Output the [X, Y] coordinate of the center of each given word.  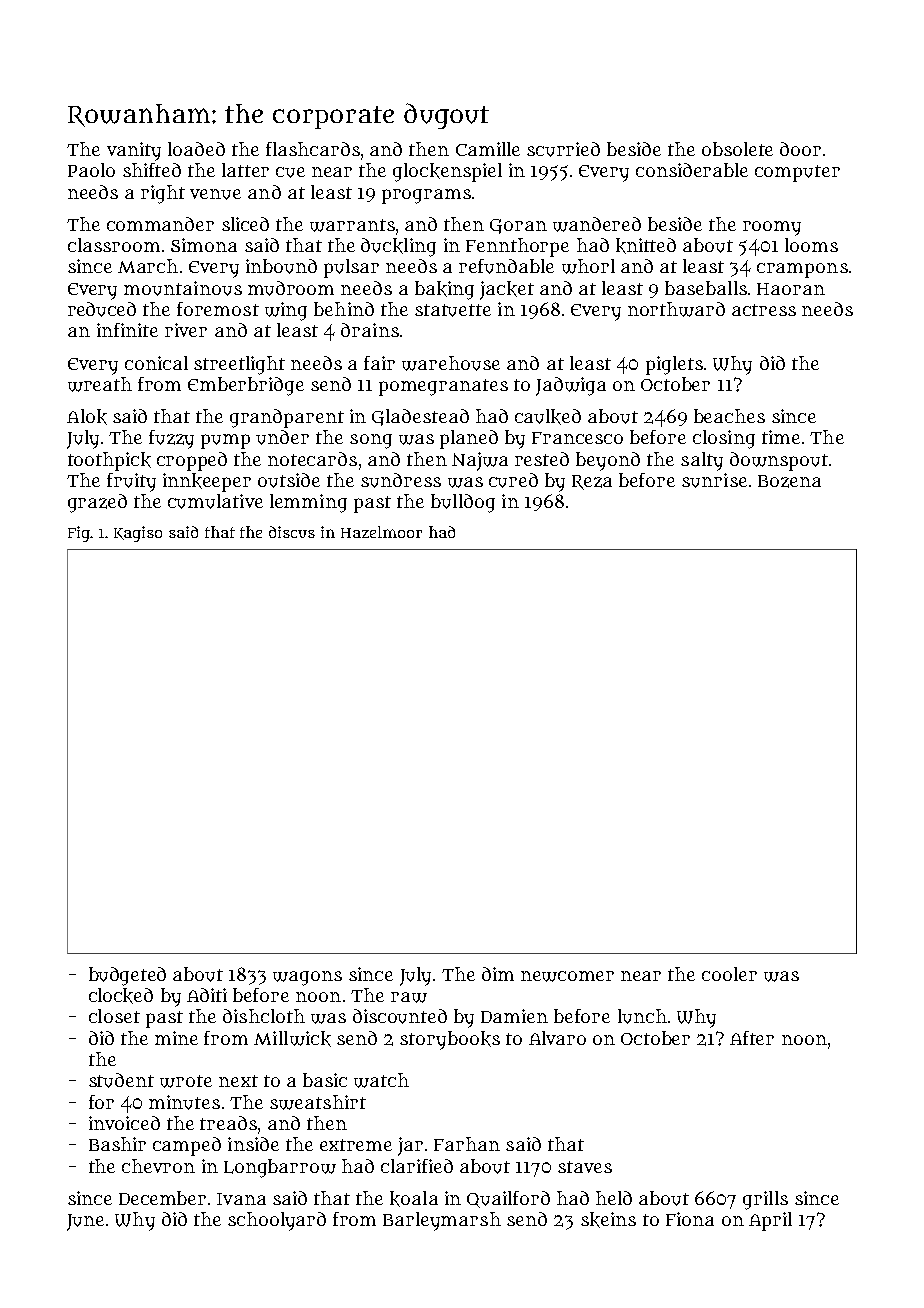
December [162, 1198]
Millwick [292, 1039]
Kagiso [138, 534]
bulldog [463, 503]
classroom [114, 245]
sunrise [714, 480]
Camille [488, 149]
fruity [131, 482]
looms [811, 245]
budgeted [127, 976]
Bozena [789, 481]
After [752, 1038]
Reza [592, 482]
